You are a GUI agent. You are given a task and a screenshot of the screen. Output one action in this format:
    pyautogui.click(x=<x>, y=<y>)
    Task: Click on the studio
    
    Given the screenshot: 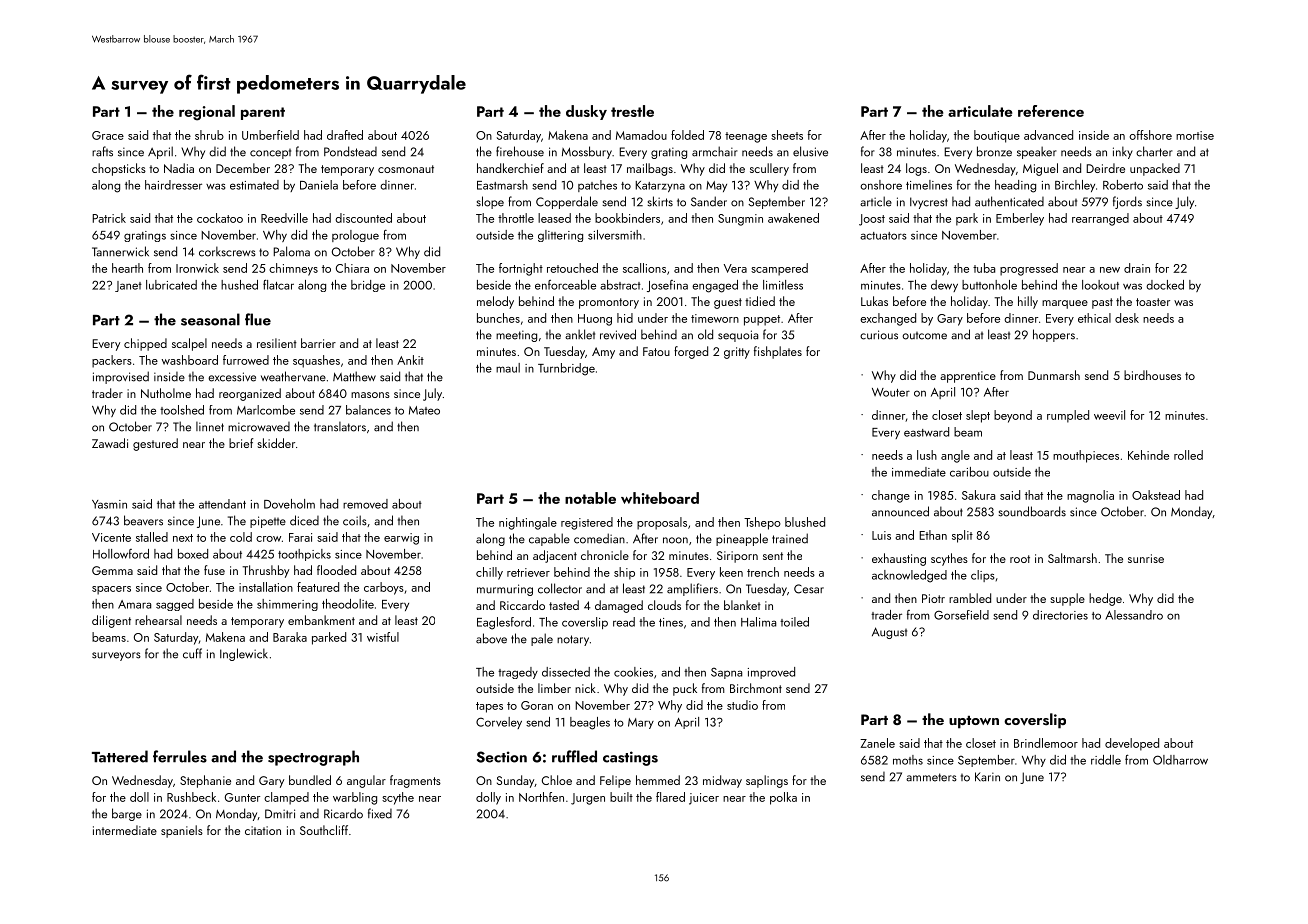 What is the action you would take?
    pyautogui.click(x=742, y=705)
